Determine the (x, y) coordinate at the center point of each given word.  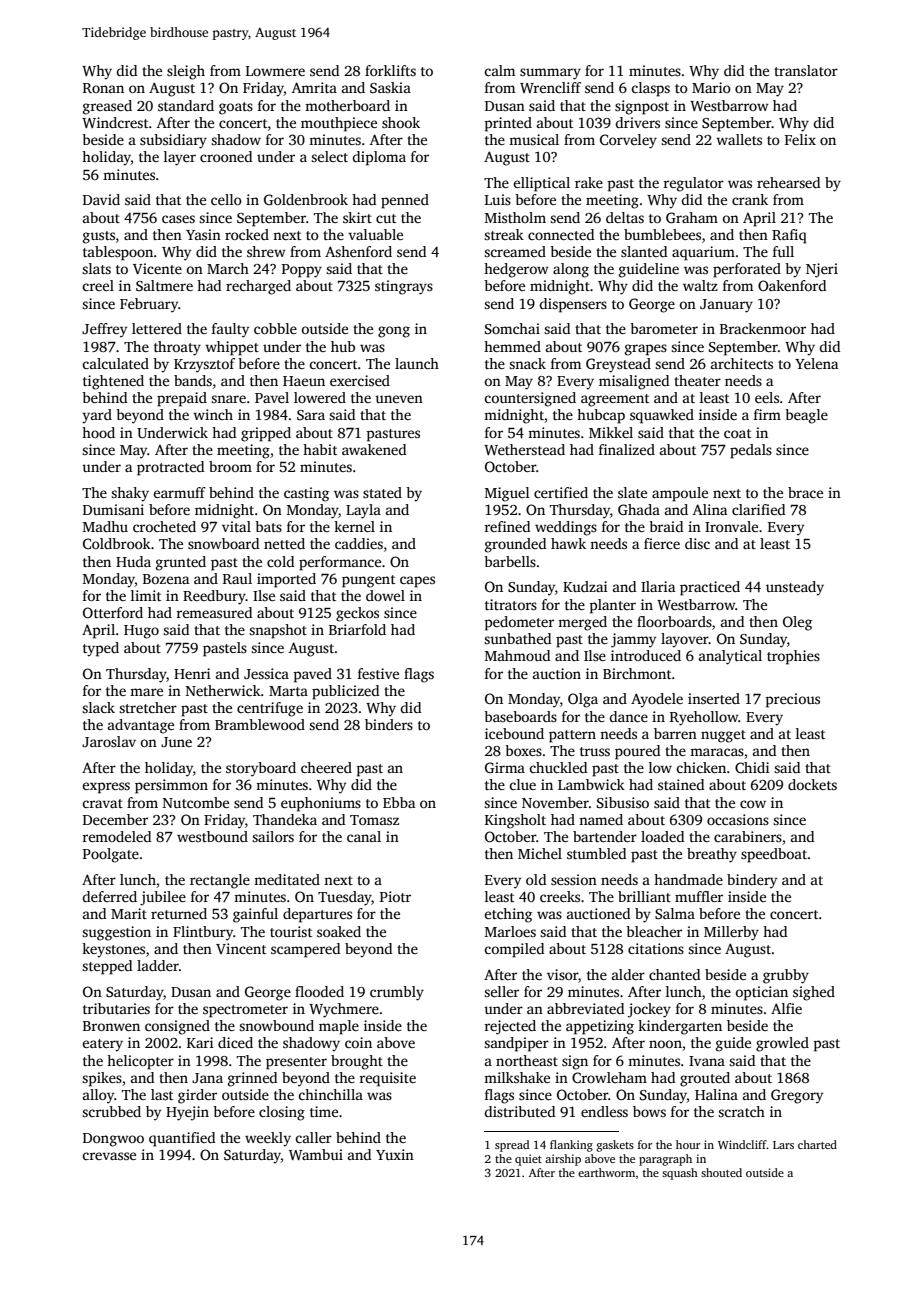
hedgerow (516, 270)
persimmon (171, 786)
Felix (800, 139)
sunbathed (517, 638)
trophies (793, 657)
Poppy (302, 271)
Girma (505, 767)
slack (98, 707)
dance (628, 716)
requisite (387, 1079)
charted (817, 1144)
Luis (498, 199)
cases (178, 219)
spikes (102, 1079)
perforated (747, 270)
